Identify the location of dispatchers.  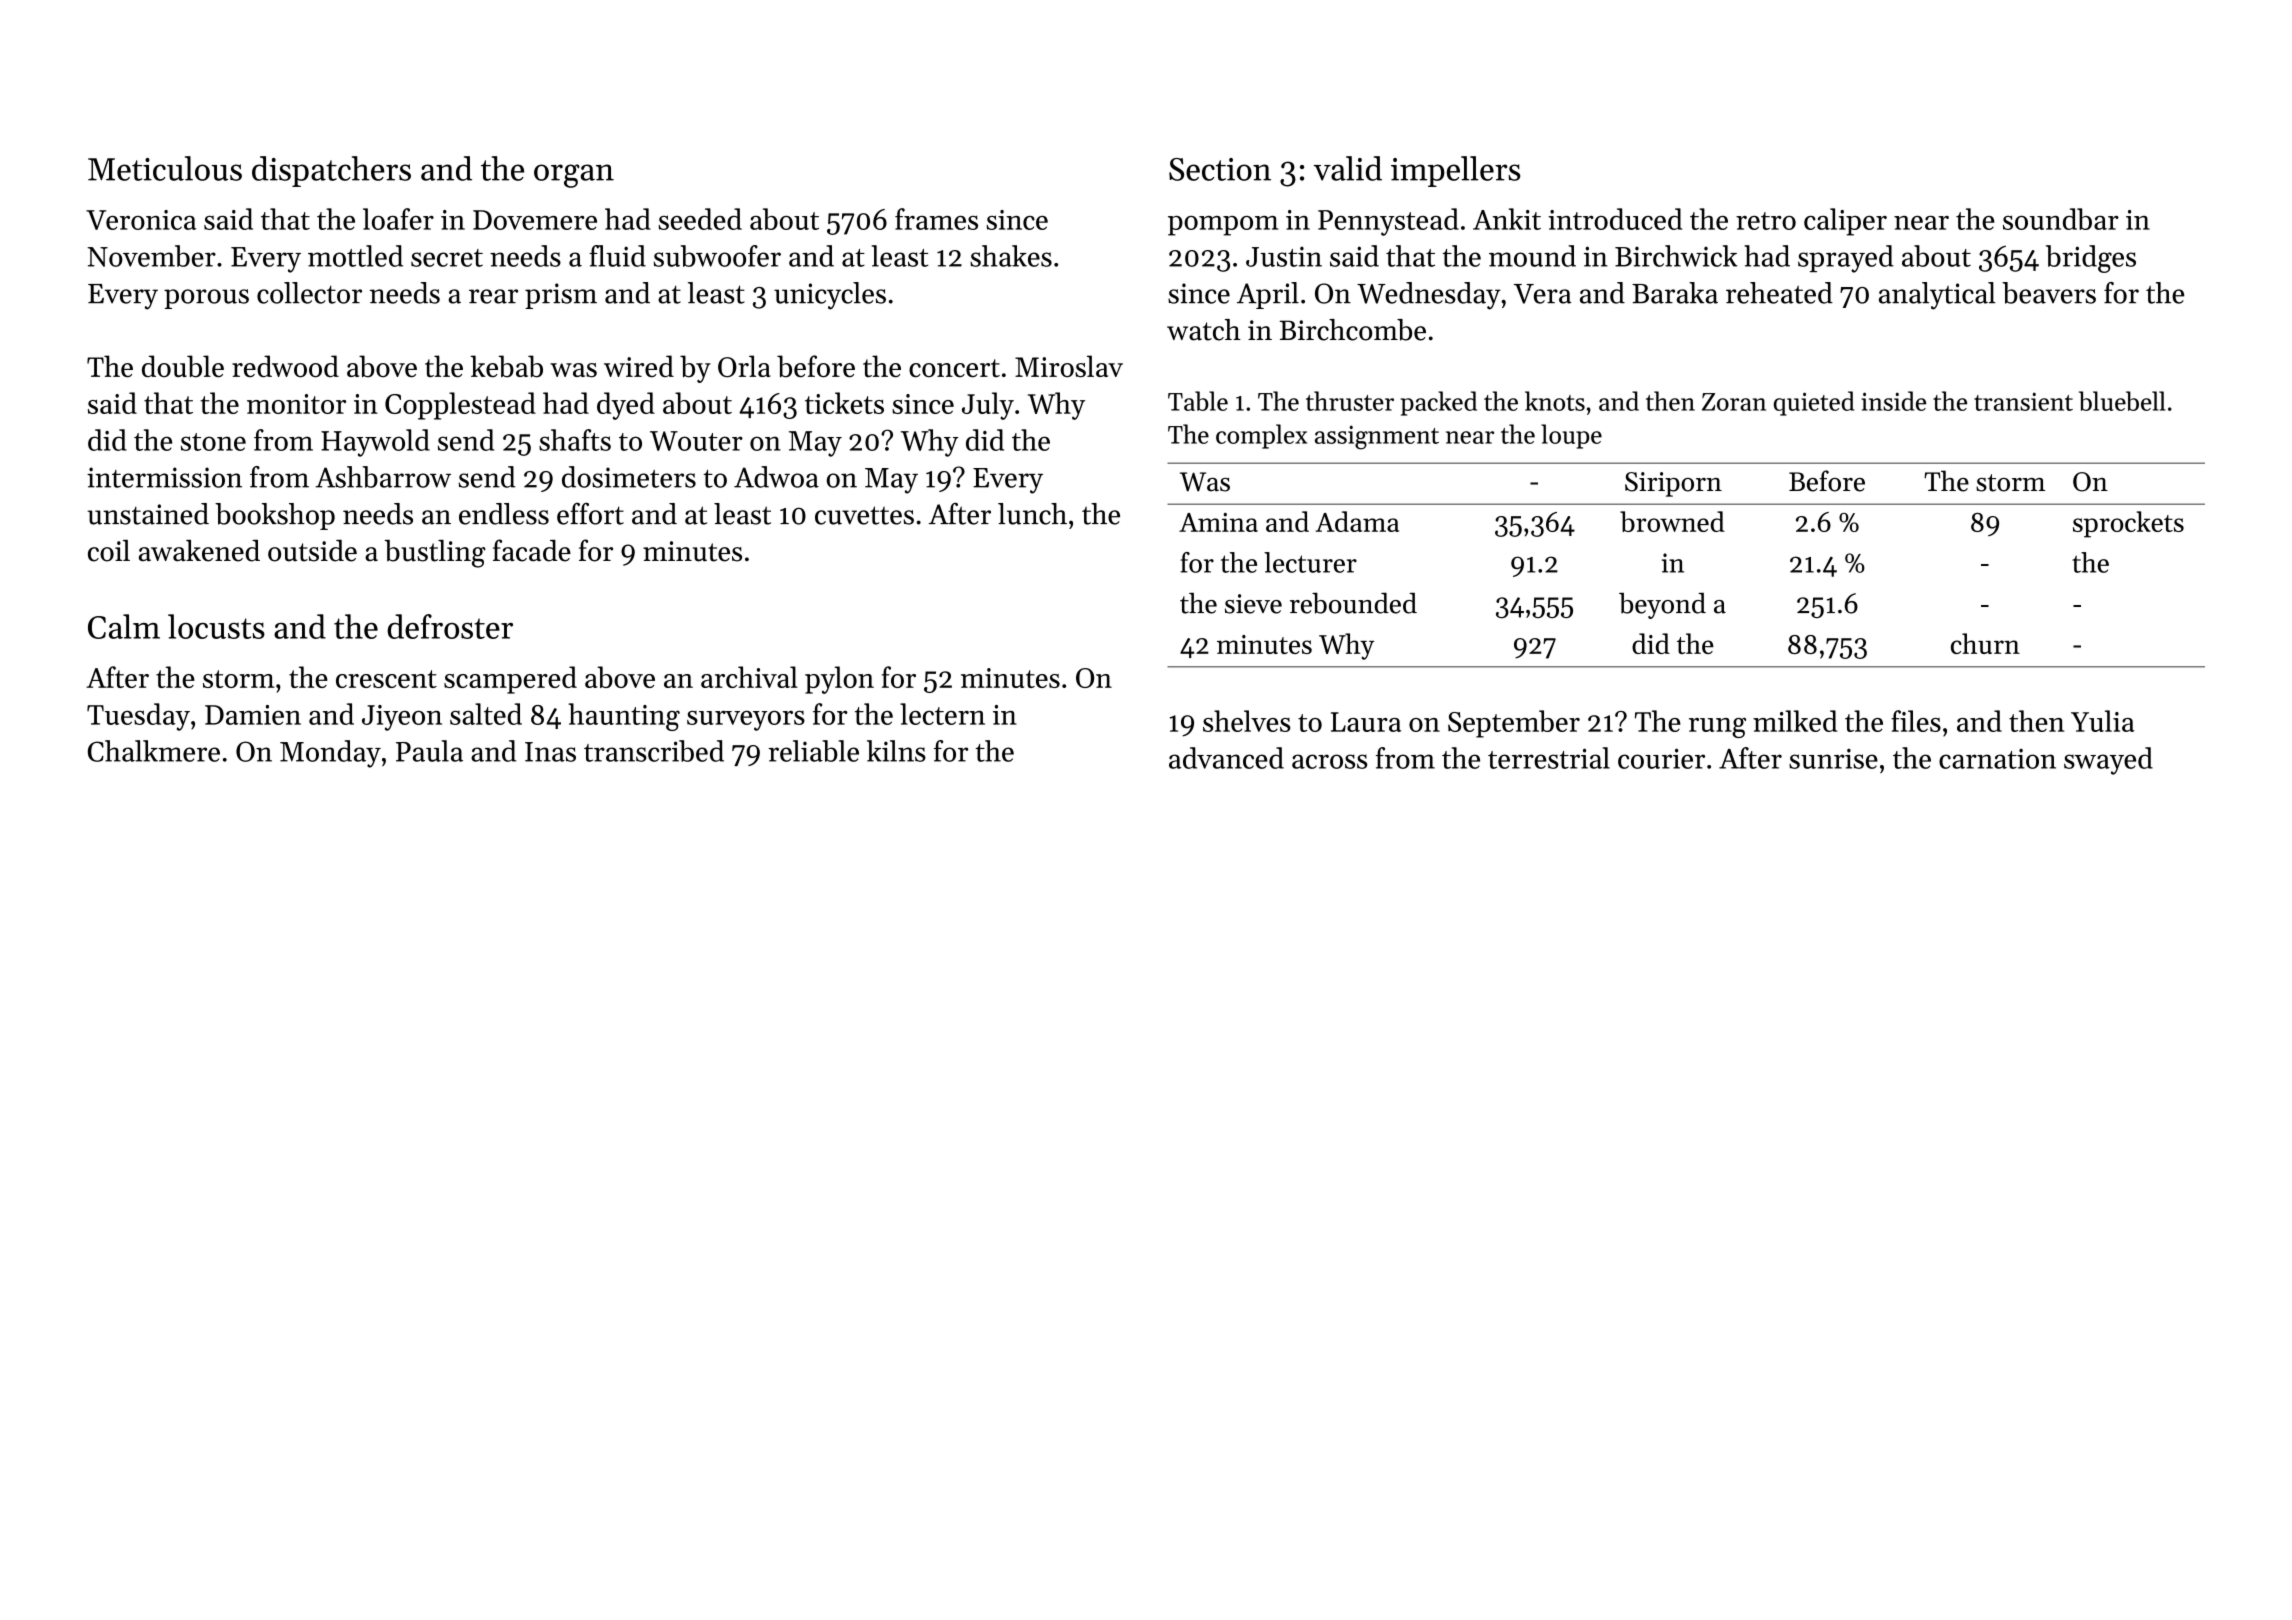
(331, 171).
